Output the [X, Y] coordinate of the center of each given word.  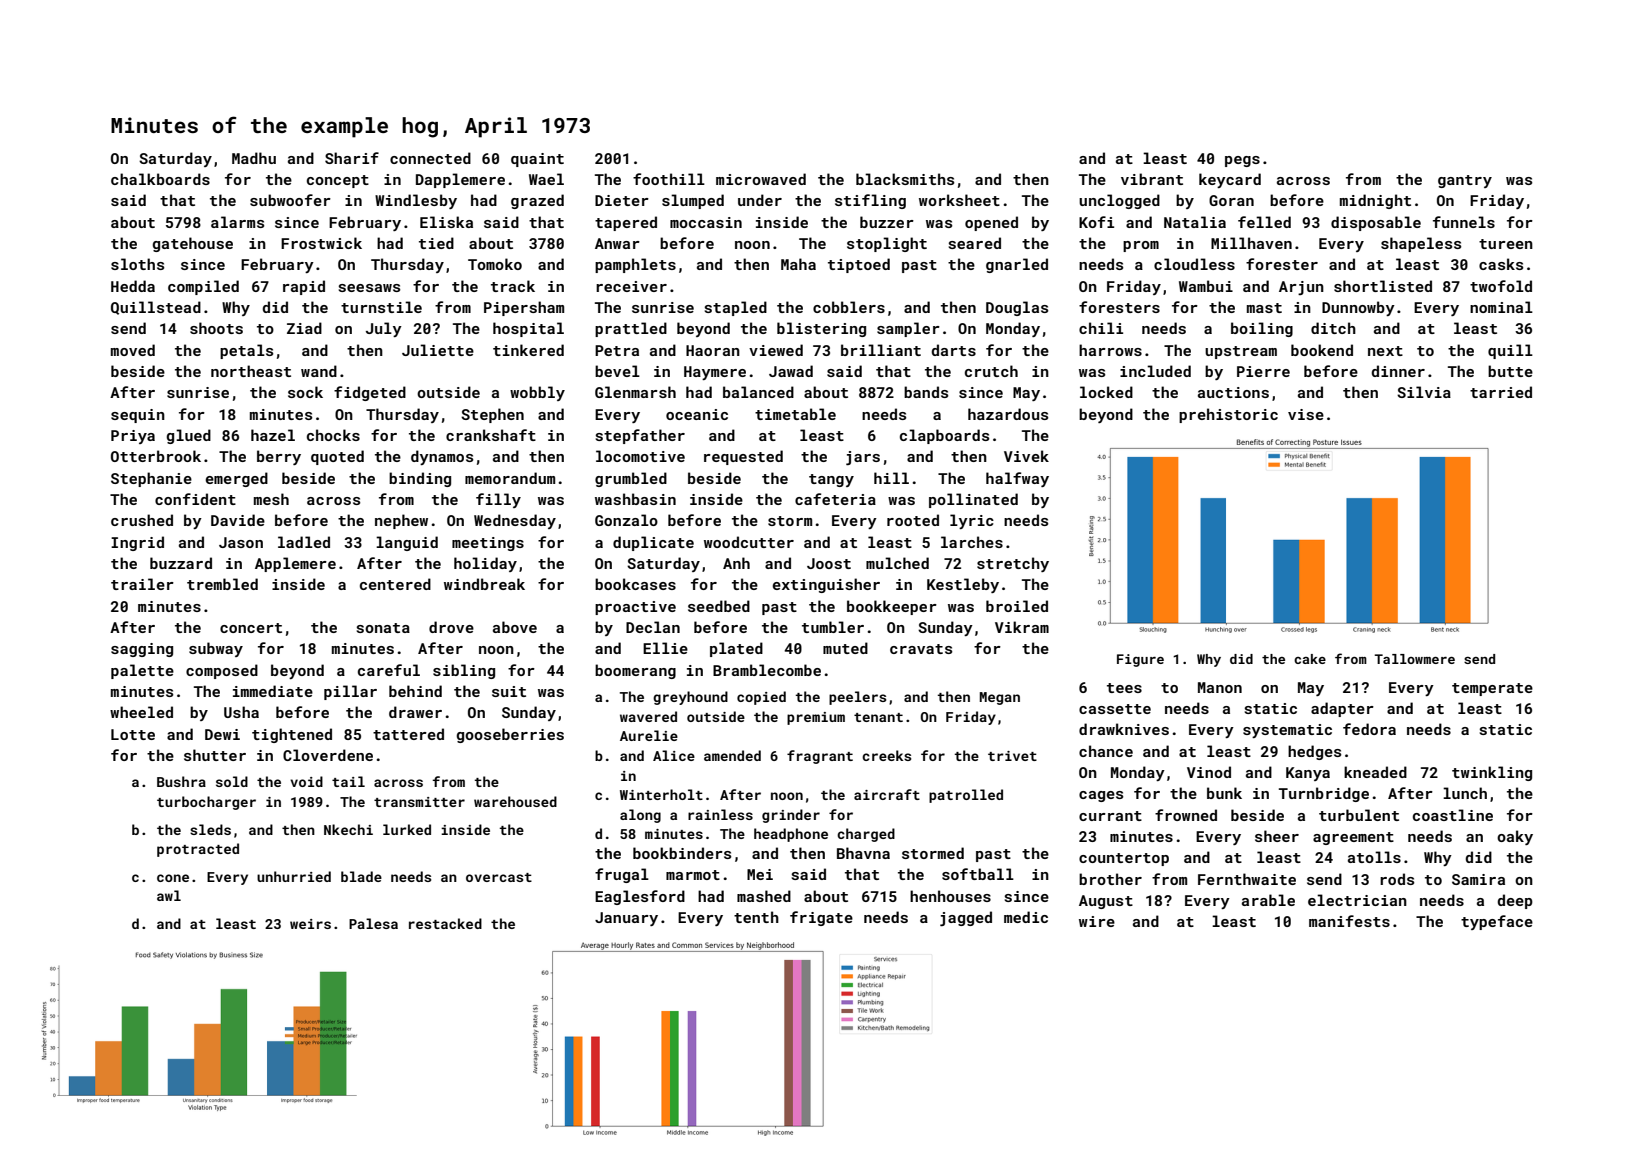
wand [319, 371]
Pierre [1263, 371]
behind [415, 691]
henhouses [950, 896]
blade [361, 876]
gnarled [1017, 265]
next [1385, 351]
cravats [921, 649]
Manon [1220, 687]
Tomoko [495, 264]
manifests [1349, 921]
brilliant [881, 350]
